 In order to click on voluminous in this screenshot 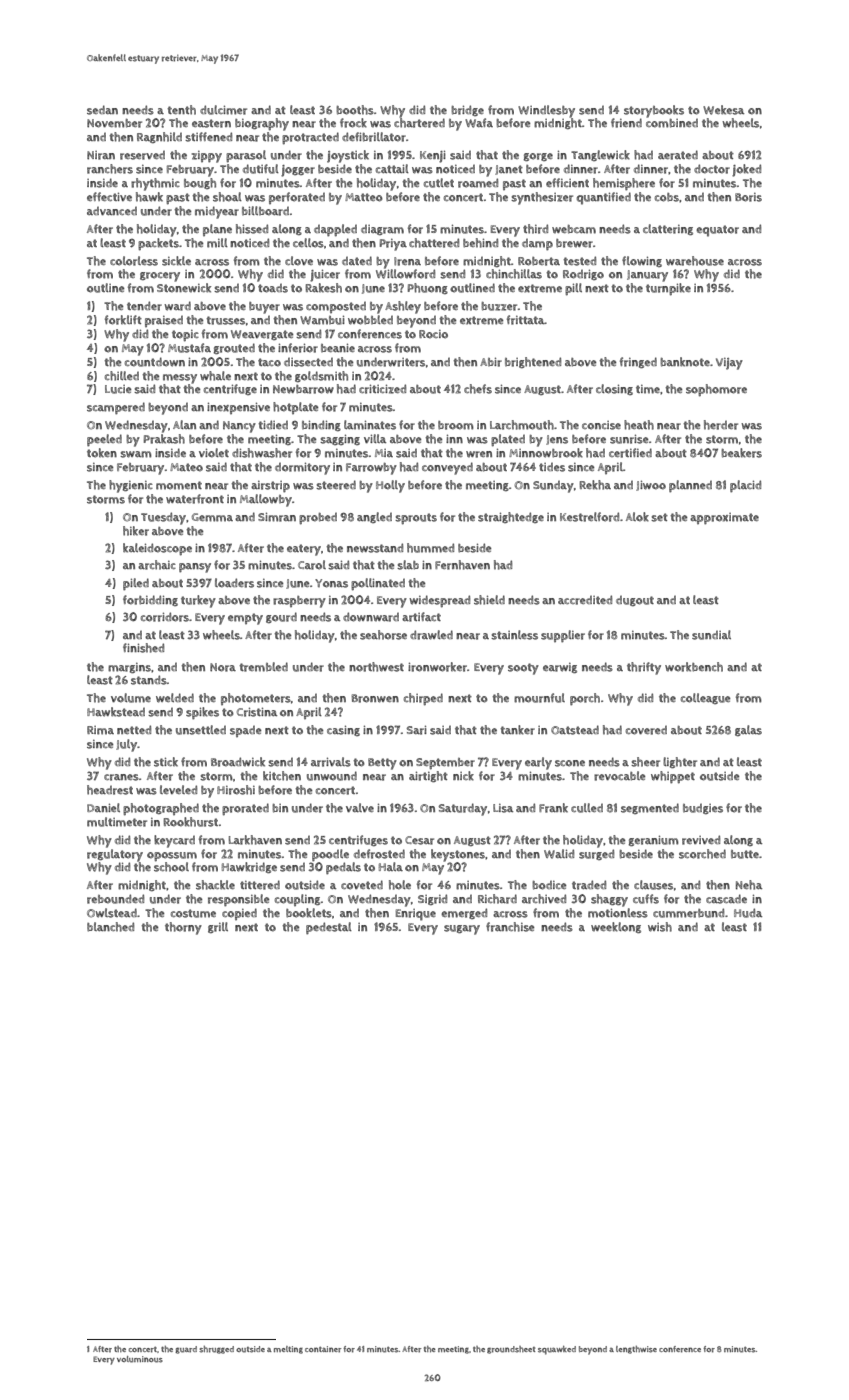, I will do `click(140, 1359)`.
